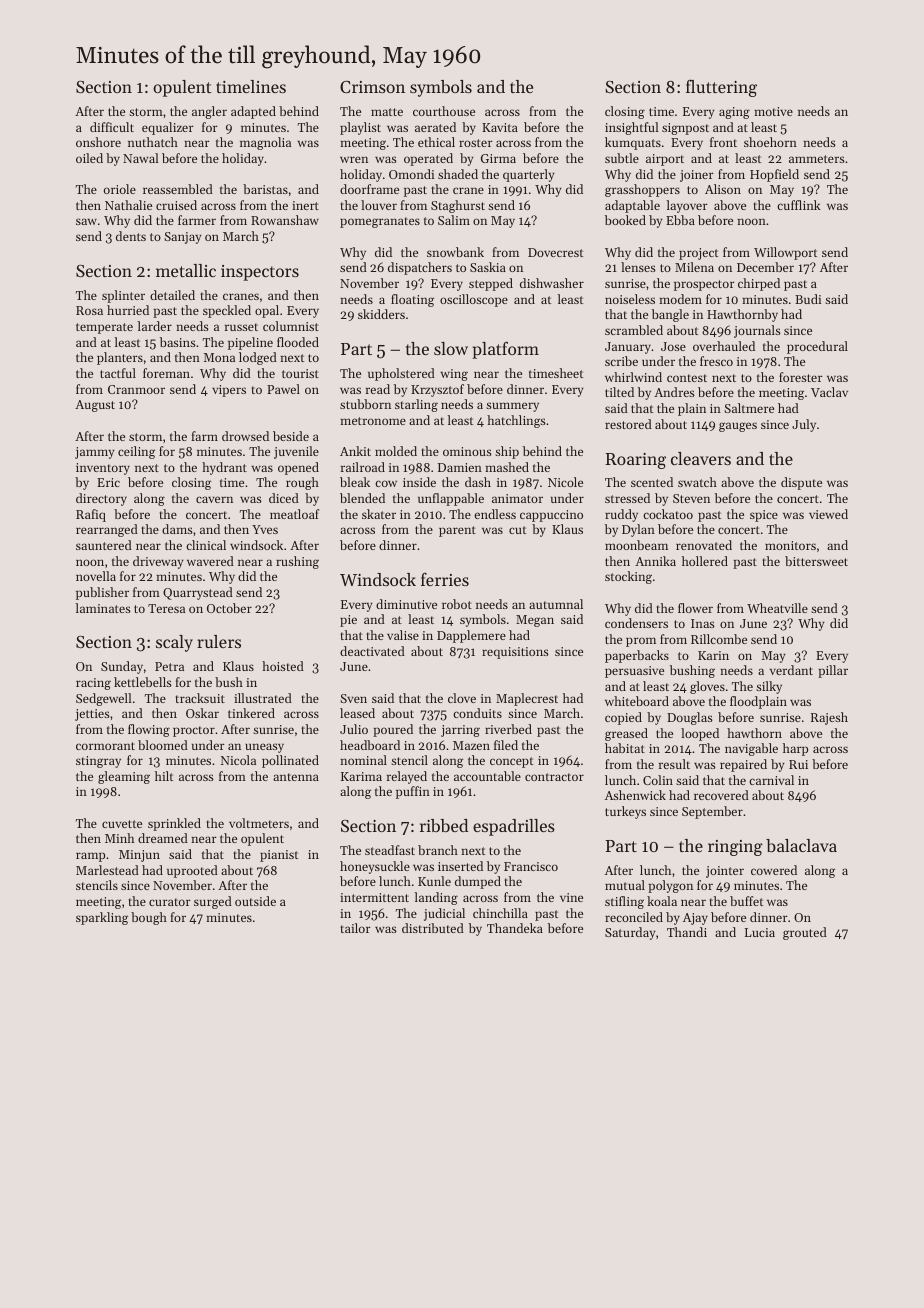 The width and height of the page is (924, 1308). I want to click on insightful, so click(632, 128).
